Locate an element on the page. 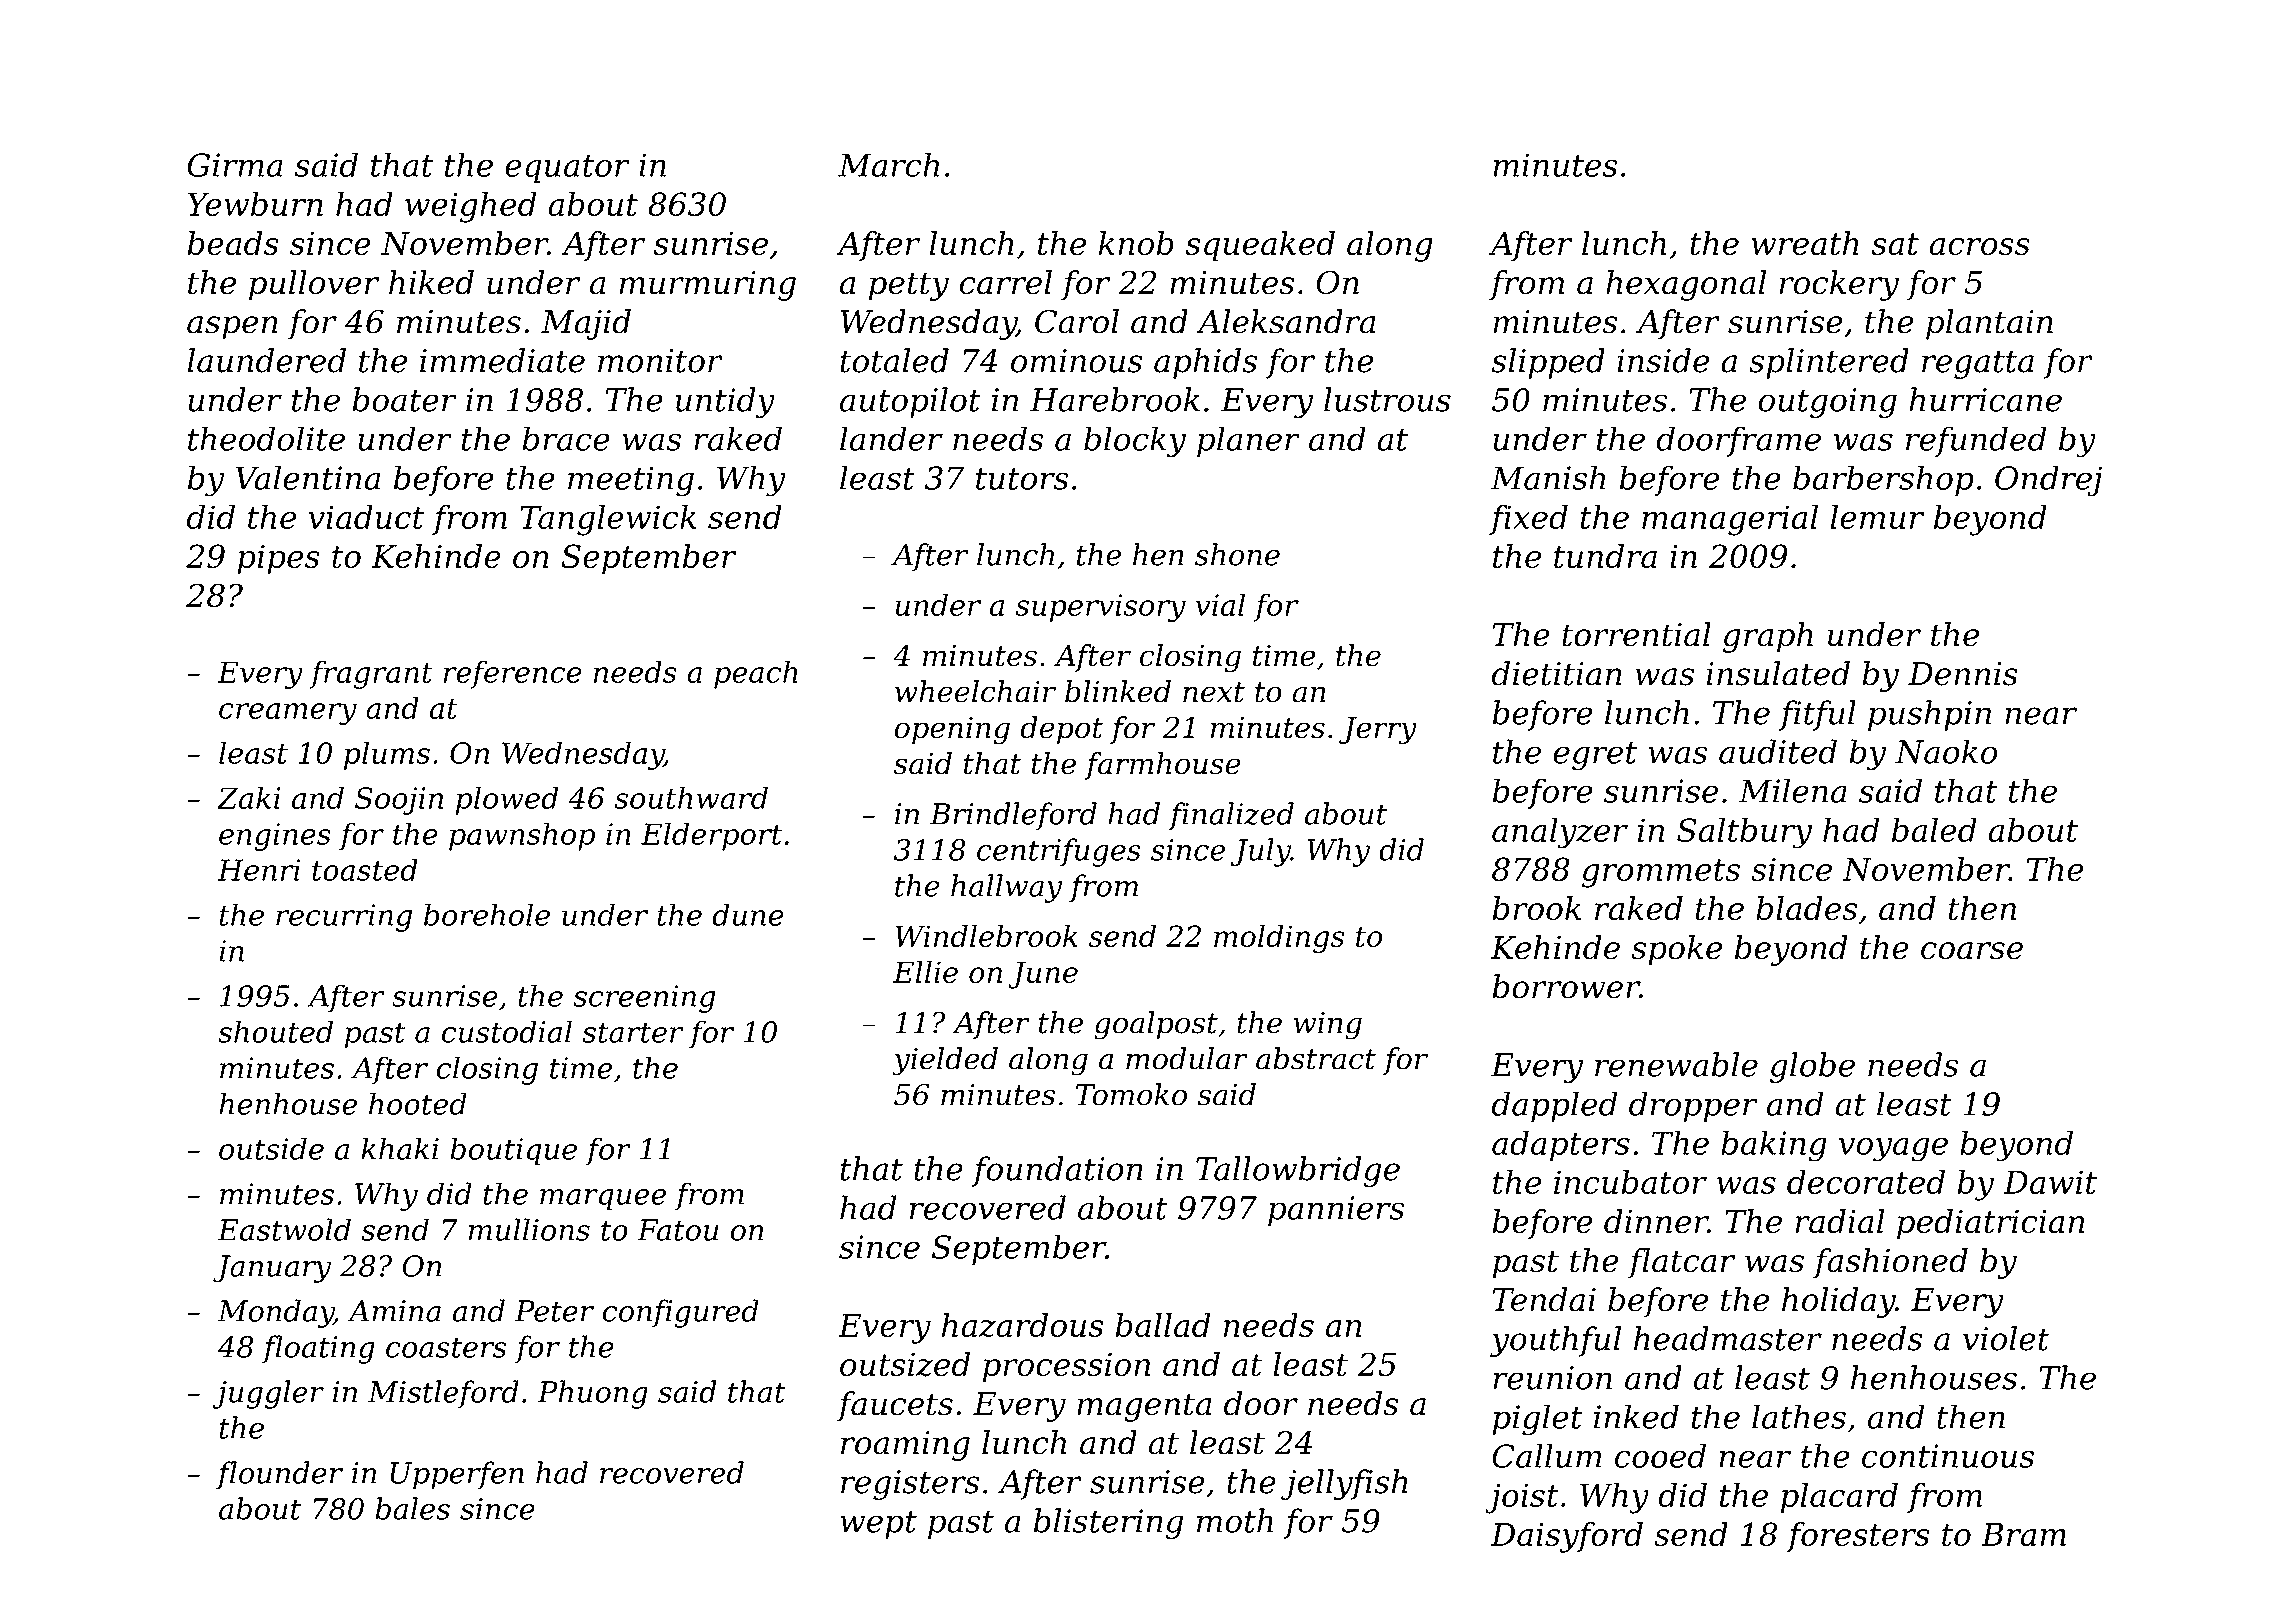 This page has height=1620, width=2292. engines is located at coordinates (275, 837).
